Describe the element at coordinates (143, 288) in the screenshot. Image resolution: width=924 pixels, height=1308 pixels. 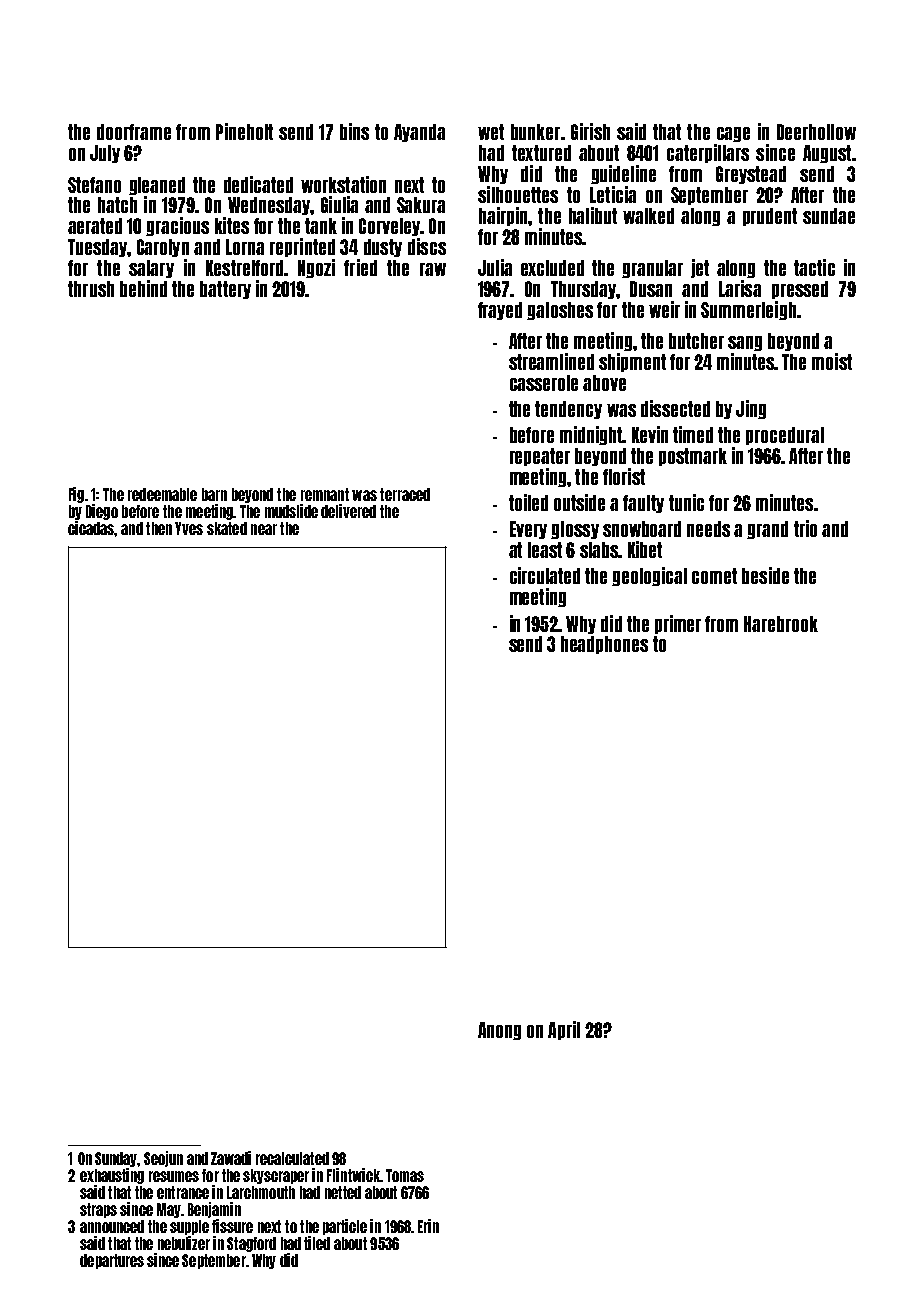
I see `behind` at that location.
